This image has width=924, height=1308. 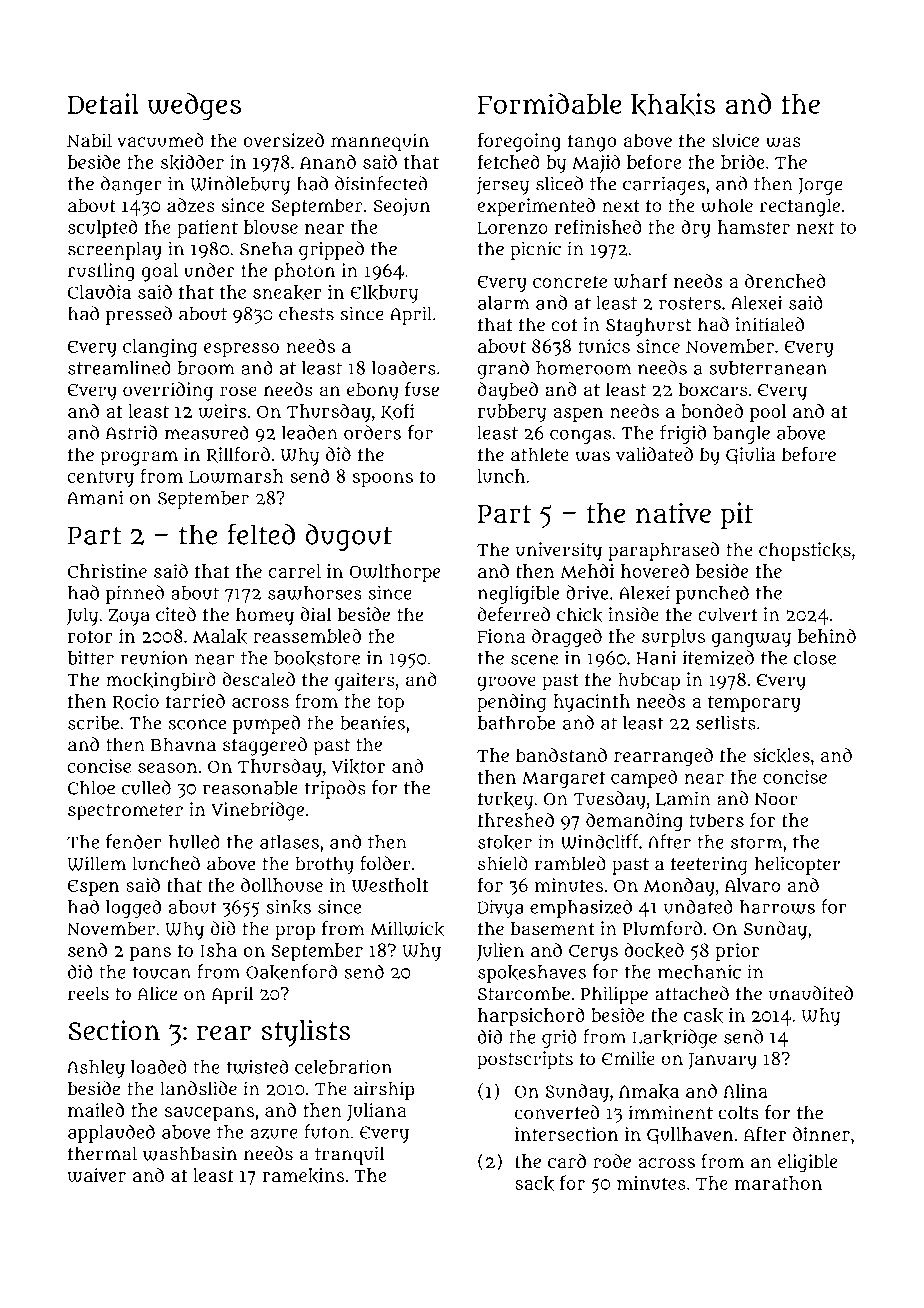 I want to click on twisted, so click(x=258, y=1066).
